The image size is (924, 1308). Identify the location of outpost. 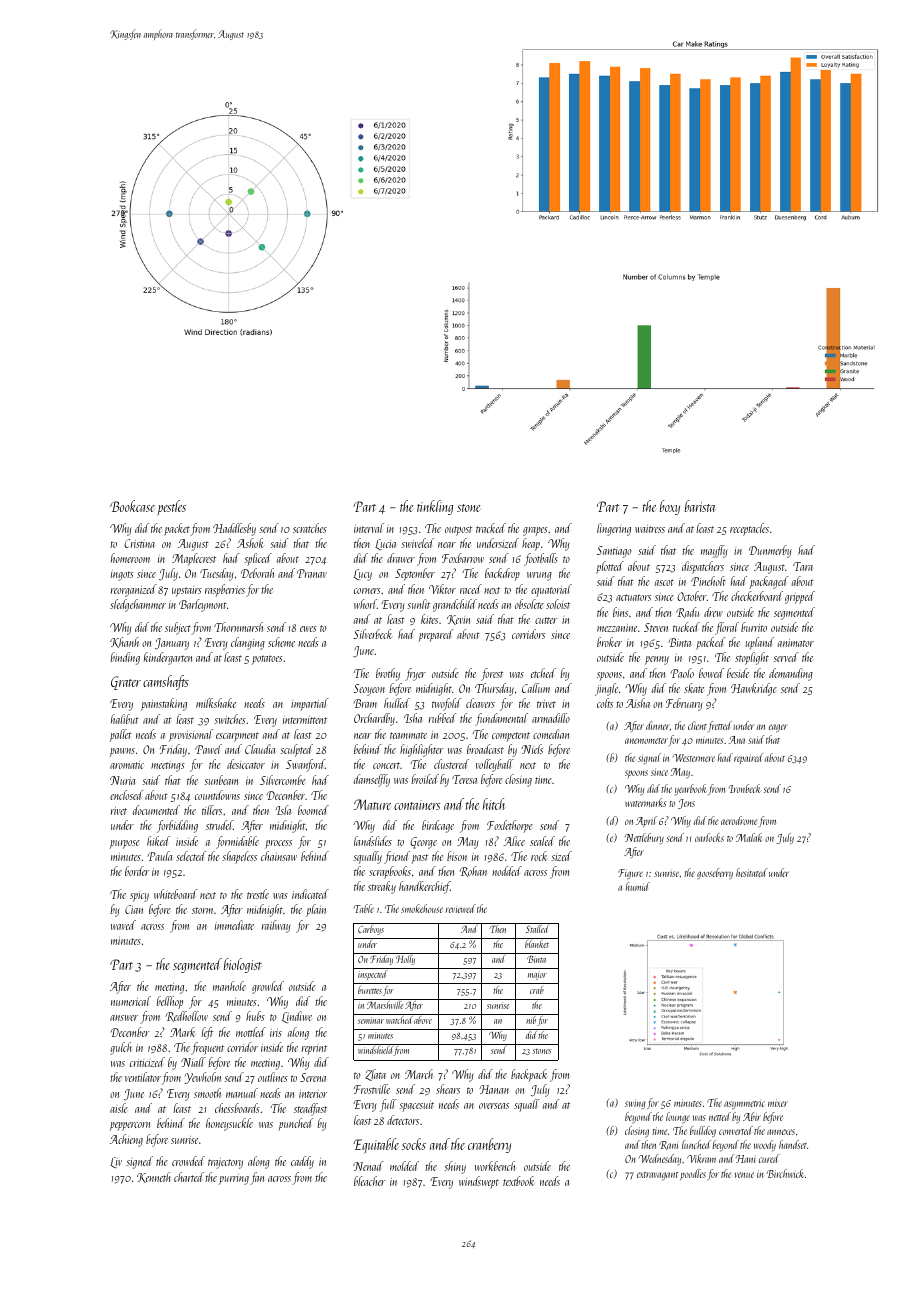
(458, 531).
